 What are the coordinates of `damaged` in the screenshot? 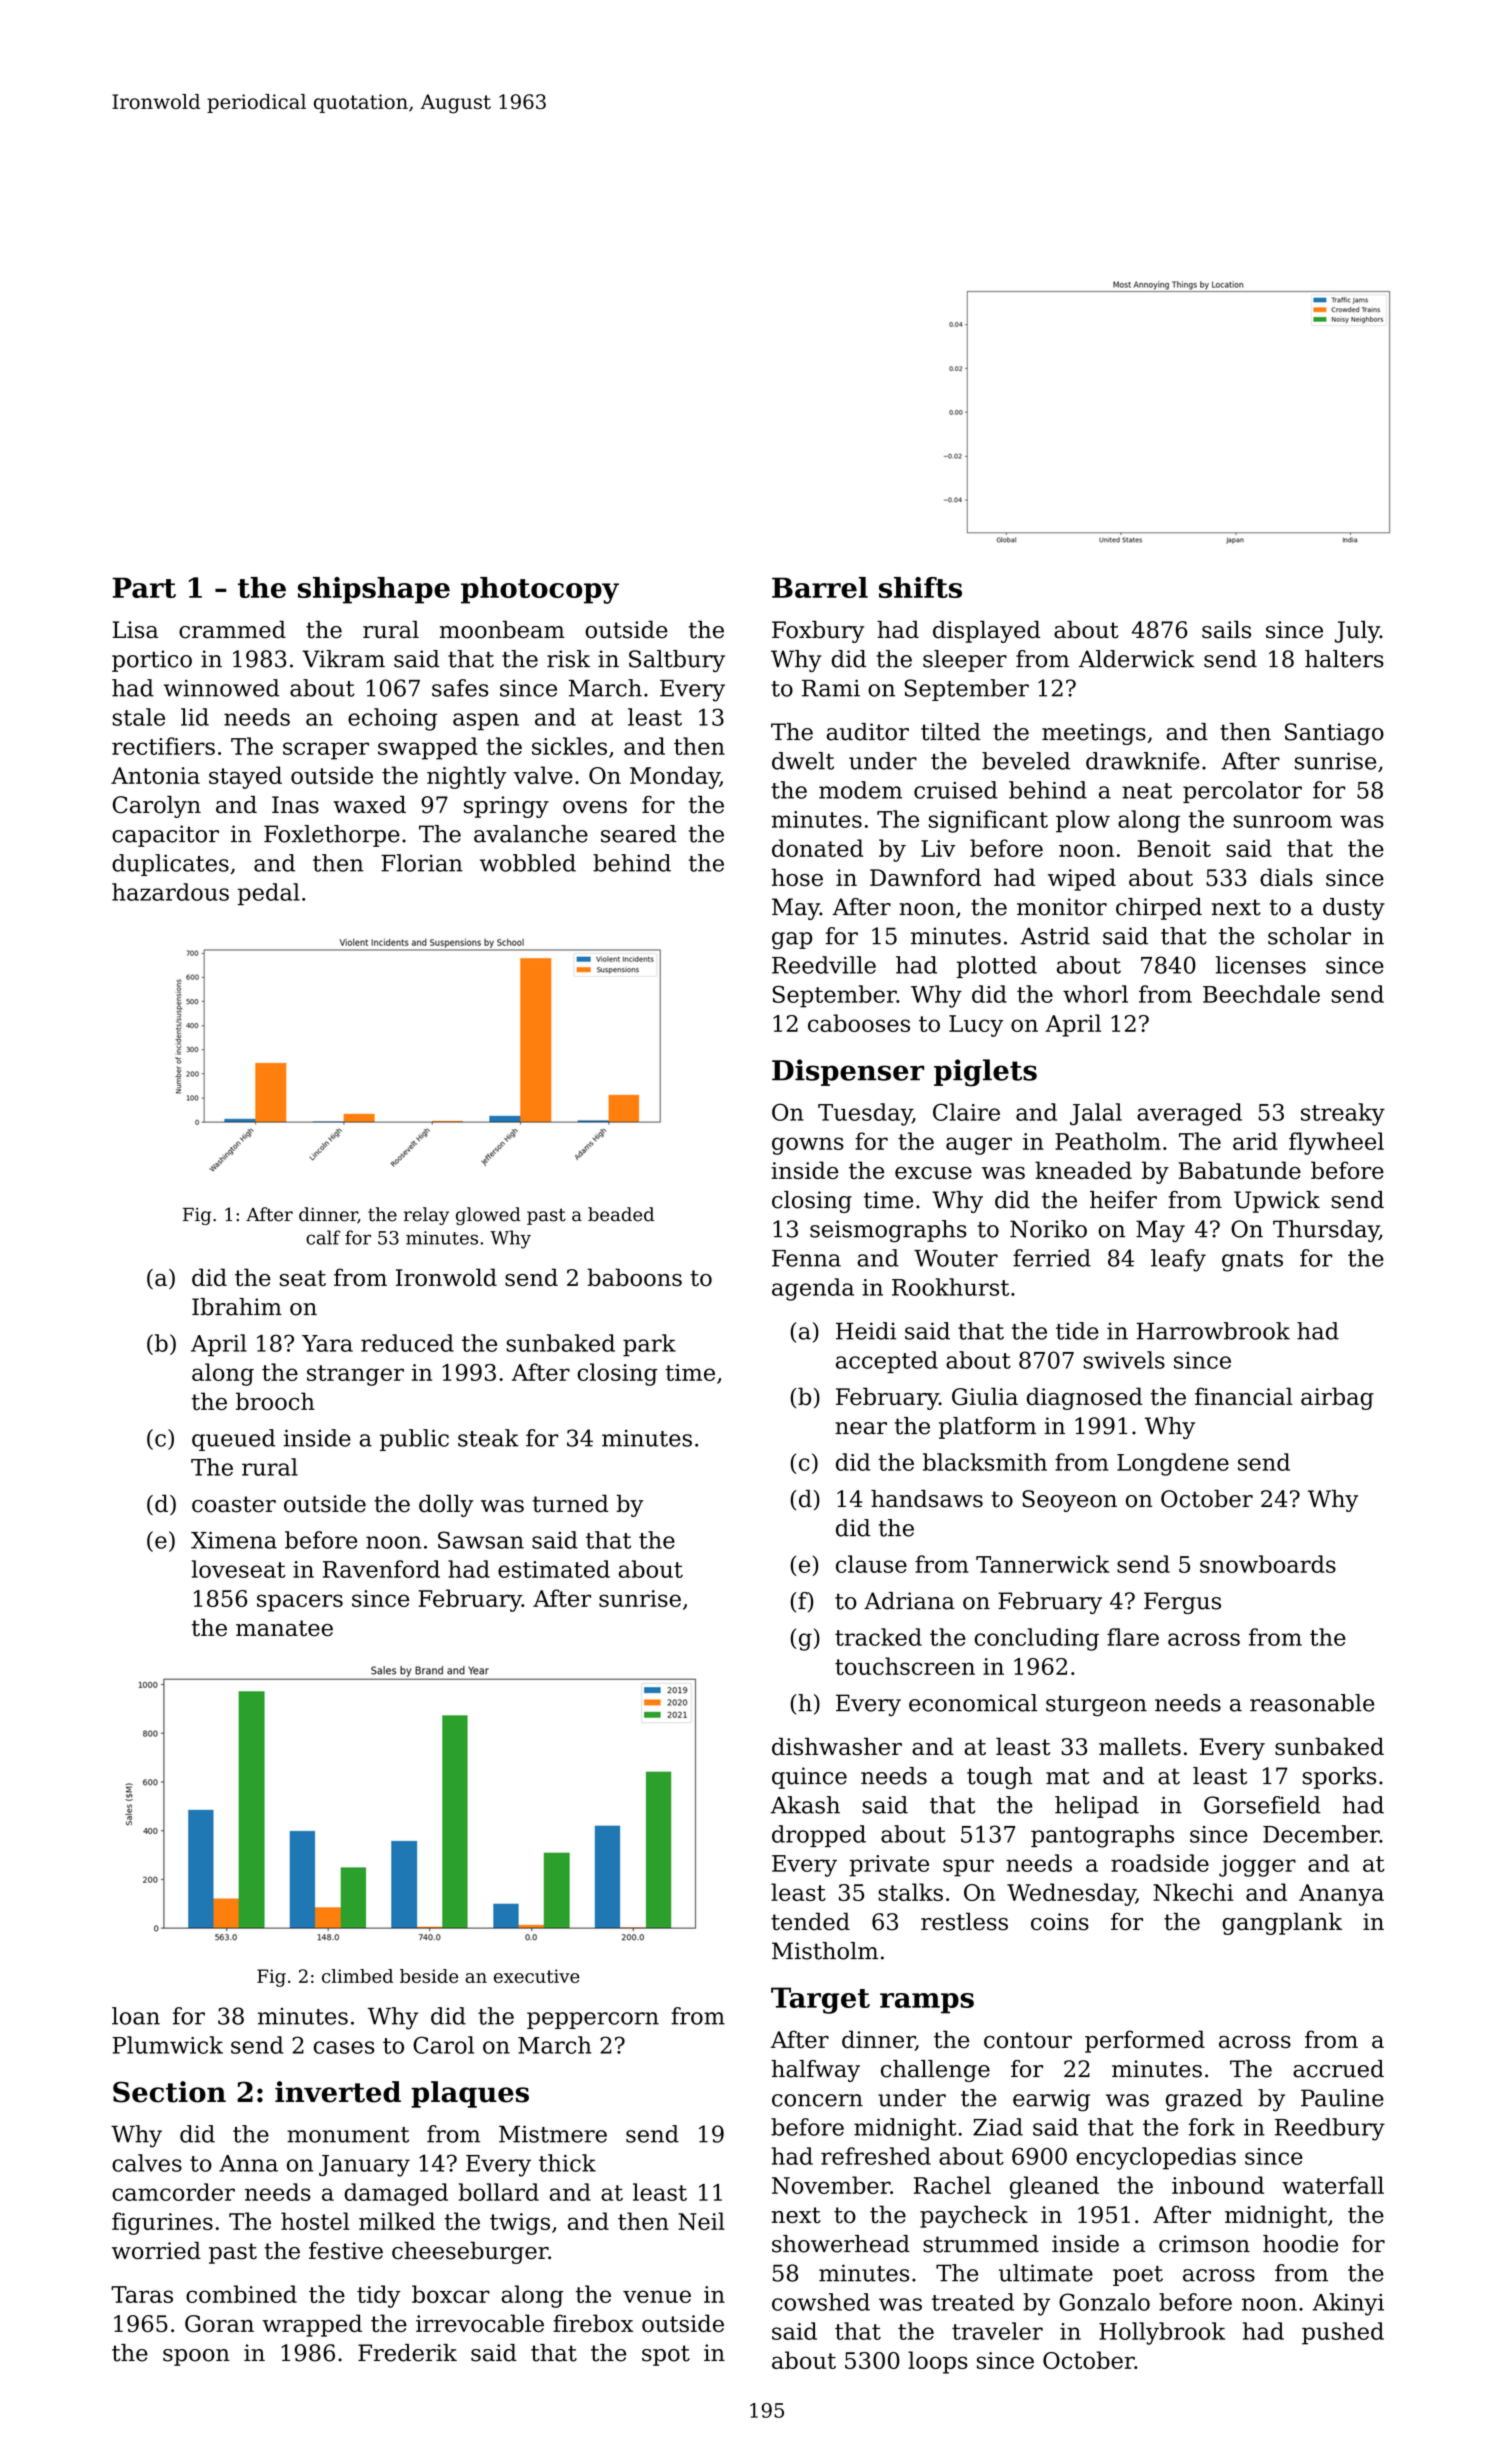 It's located at (396, 2194).
